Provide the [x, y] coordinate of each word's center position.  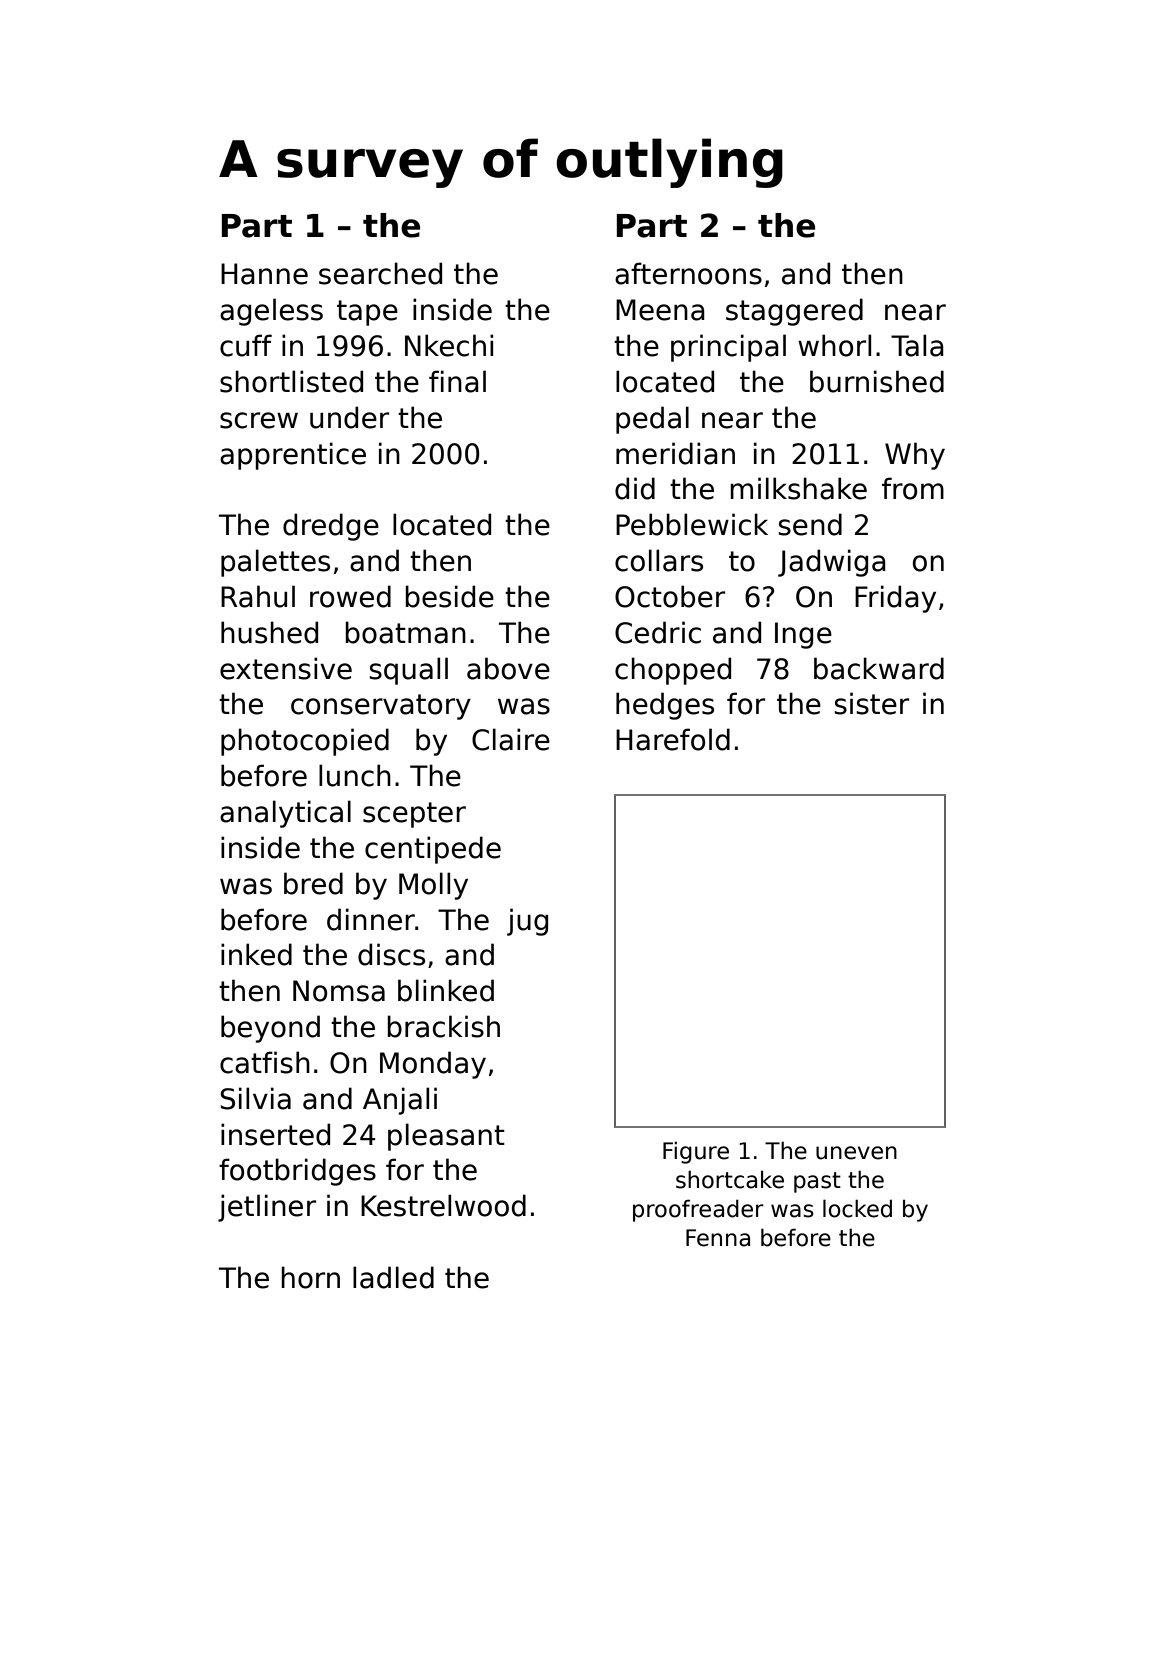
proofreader [698, 1210]
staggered [794, 312]
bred [313, 883]
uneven [856, 1153]
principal [728, 348]
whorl [834, 345]
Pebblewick [692, 524]
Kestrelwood [443, 1205]
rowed [350, 596]
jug [527, 922]
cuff [246, 345]
